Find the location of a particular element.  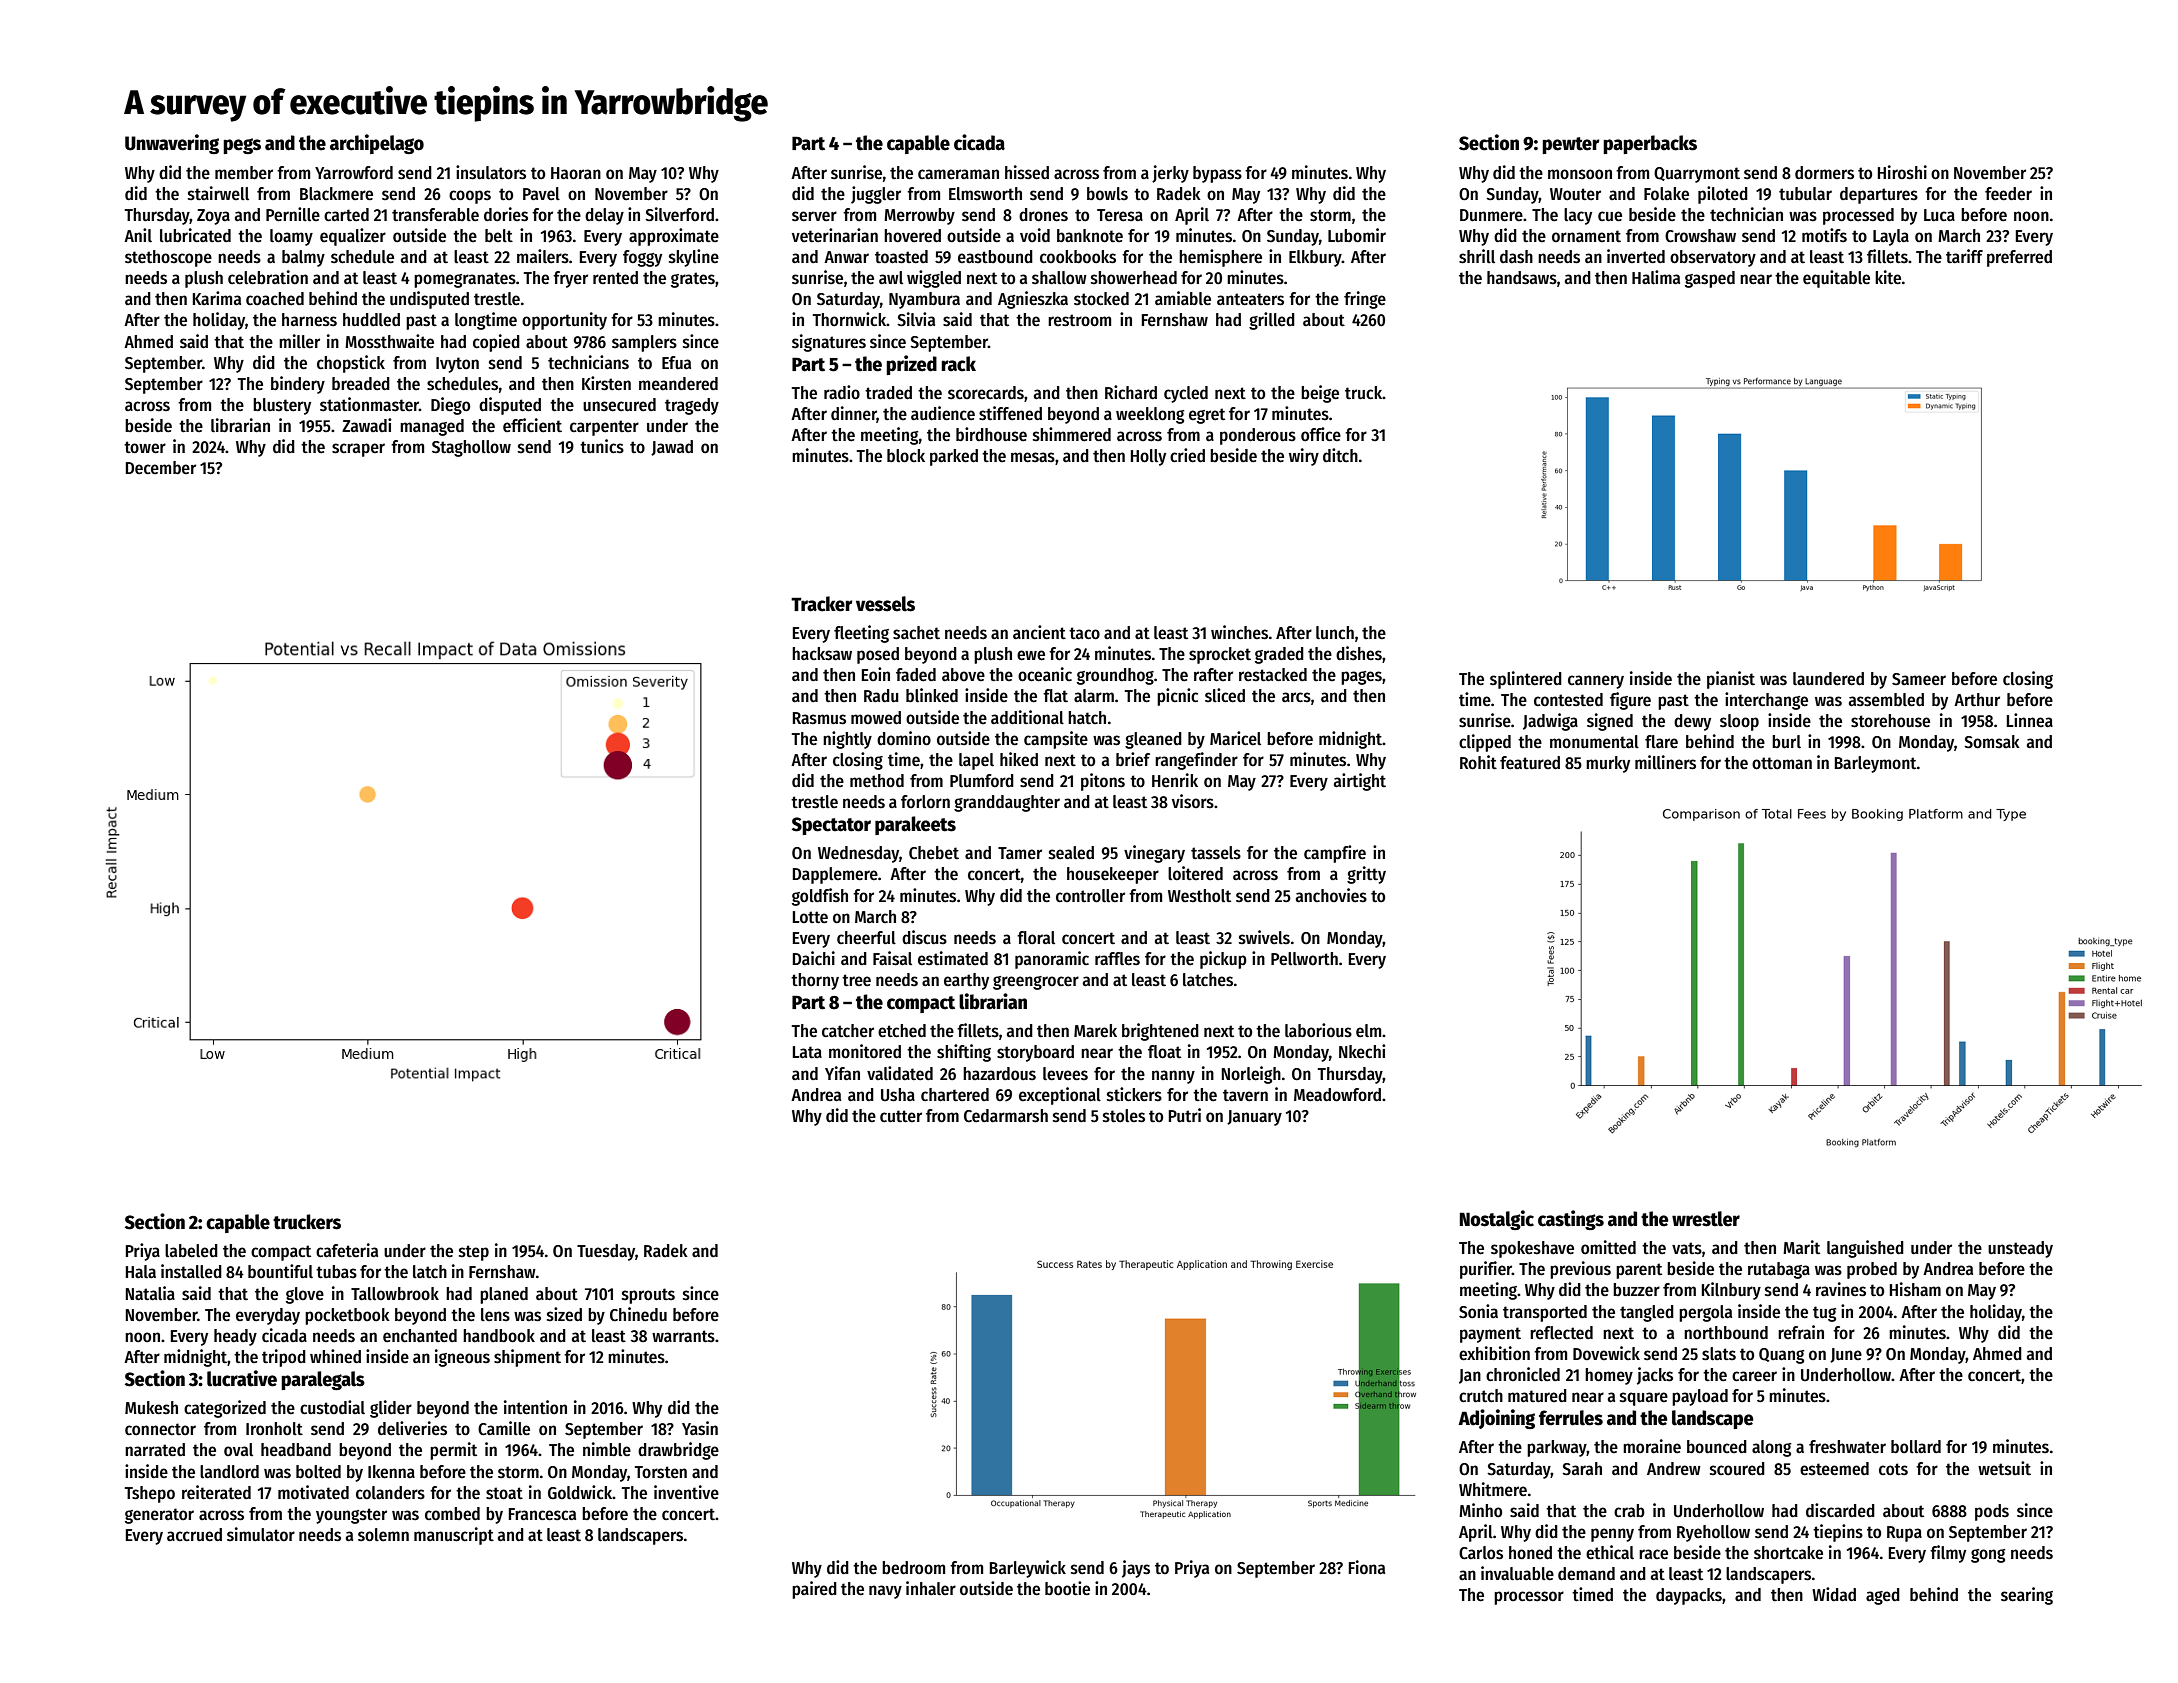

solemn is located at coordinates (383, 1535).
